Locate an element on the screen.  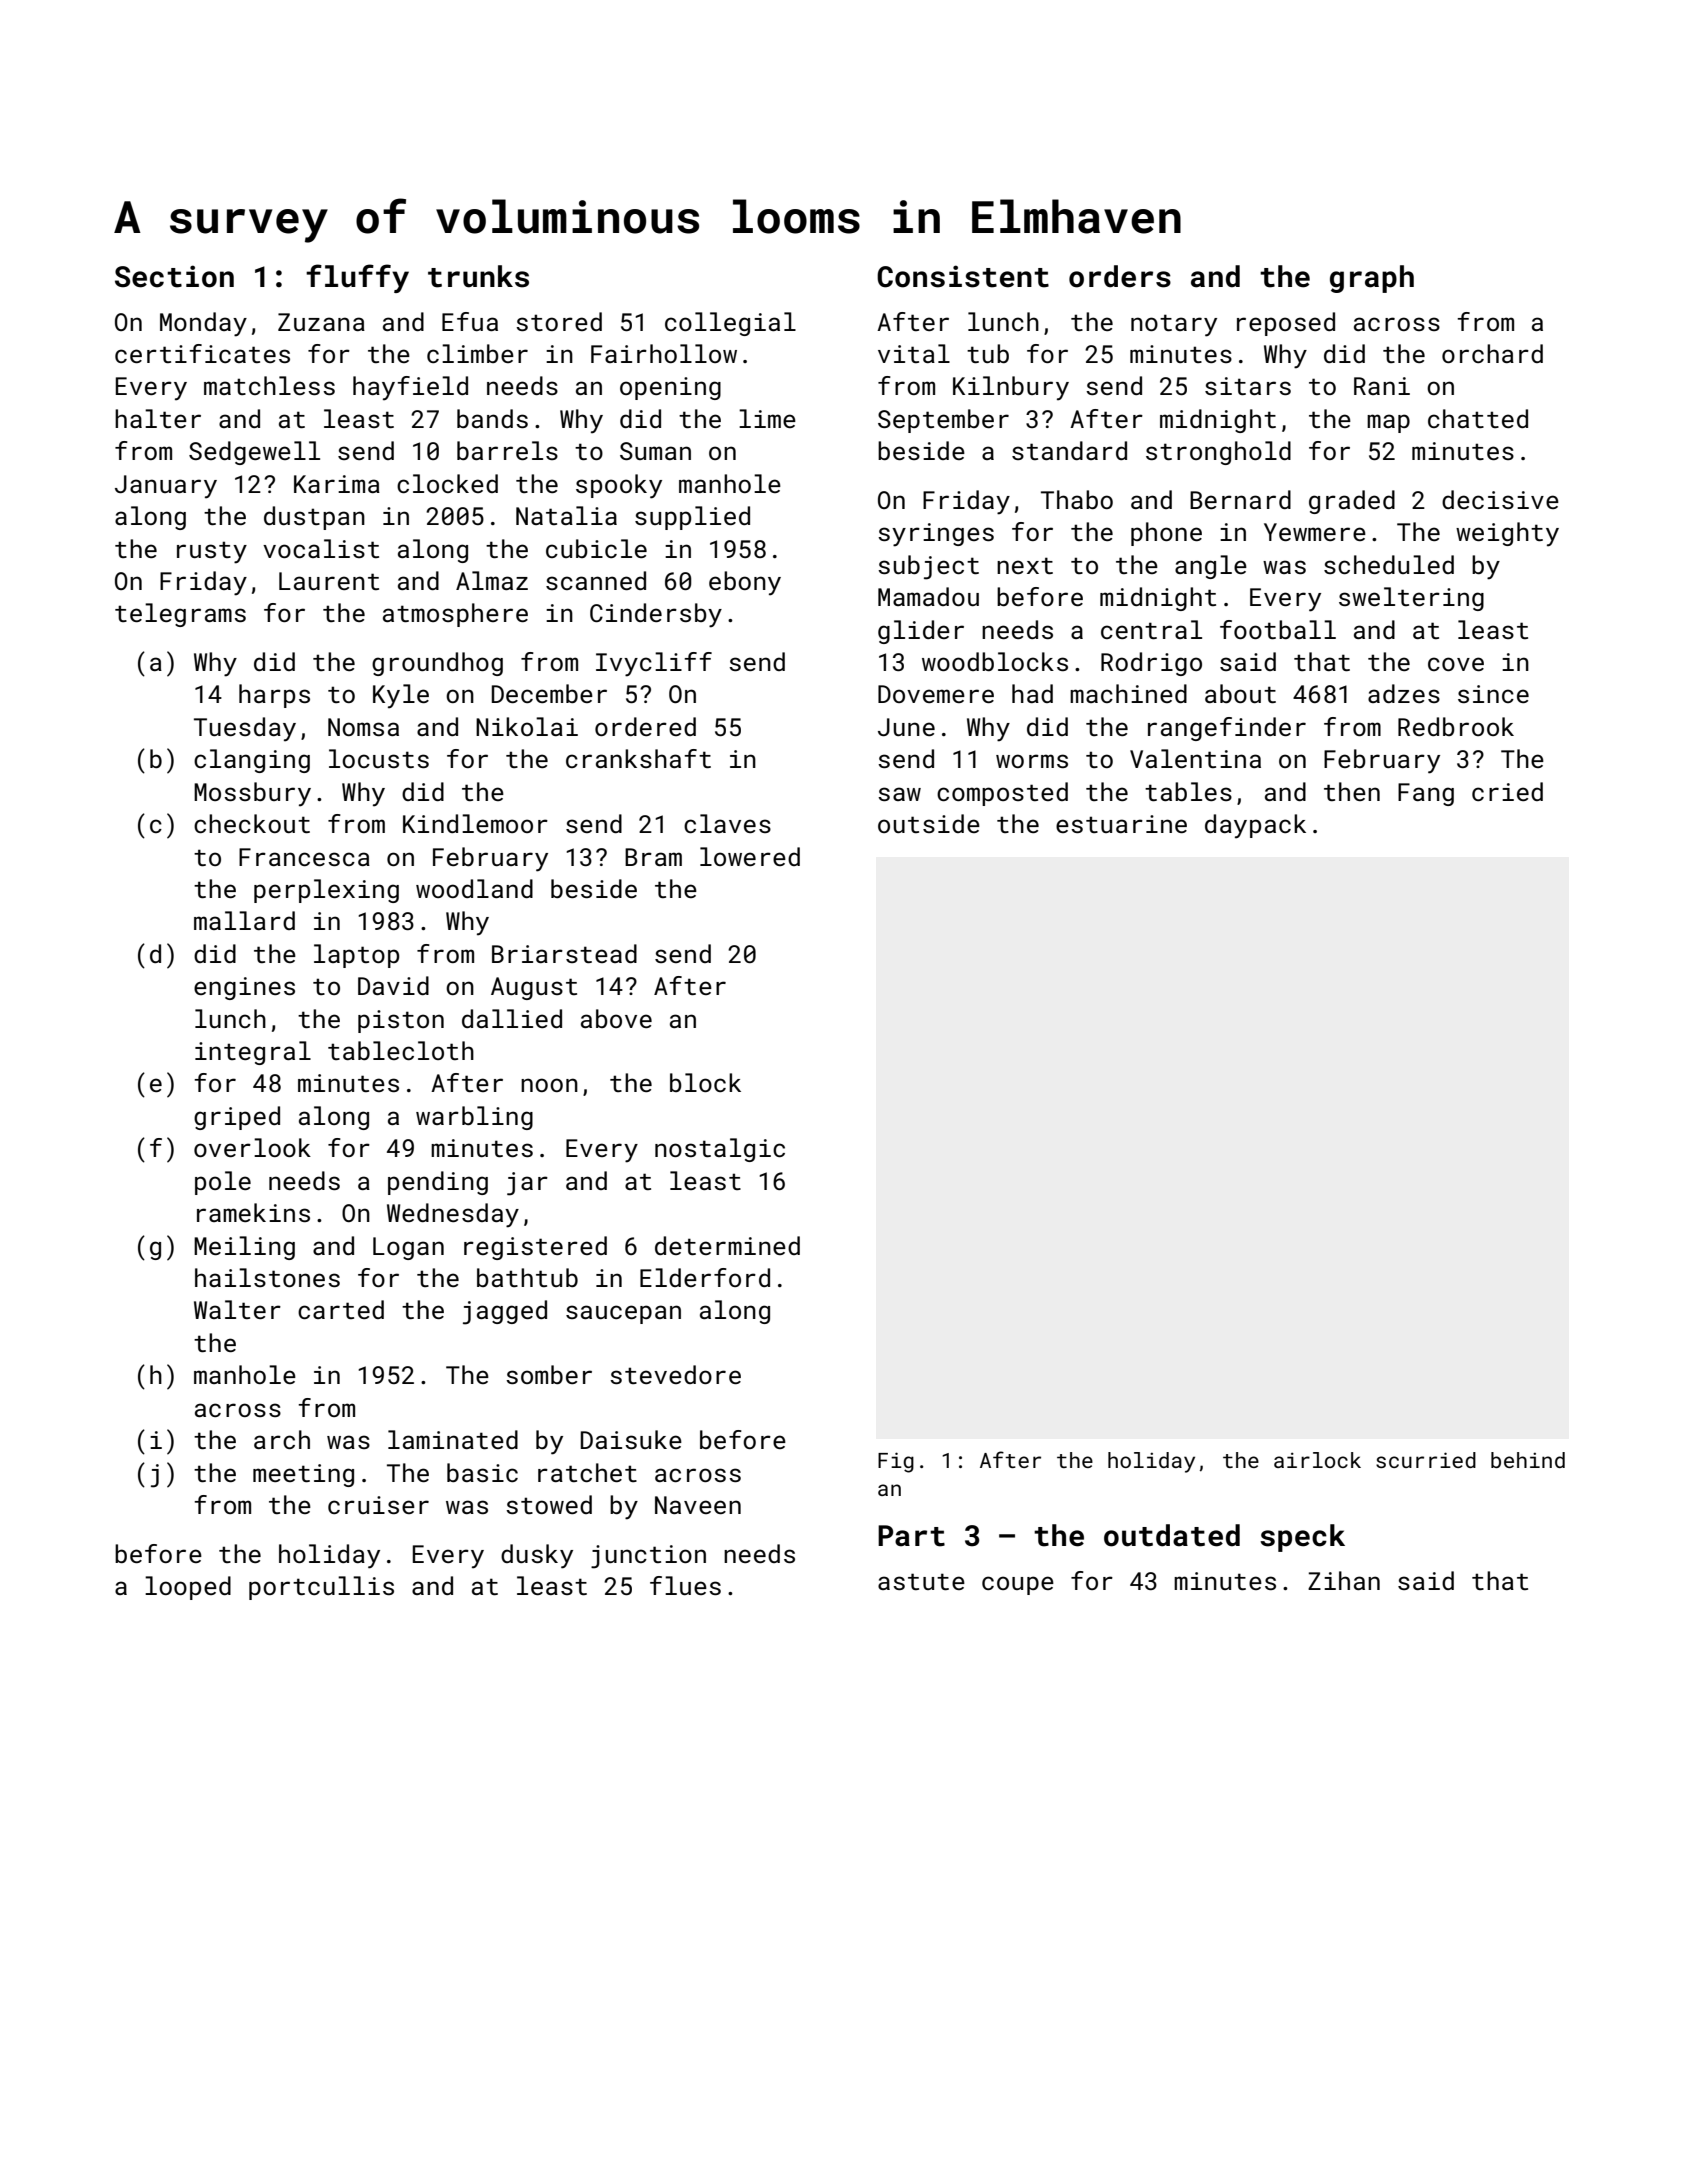
syringes is located at coordinates (936, 535).
